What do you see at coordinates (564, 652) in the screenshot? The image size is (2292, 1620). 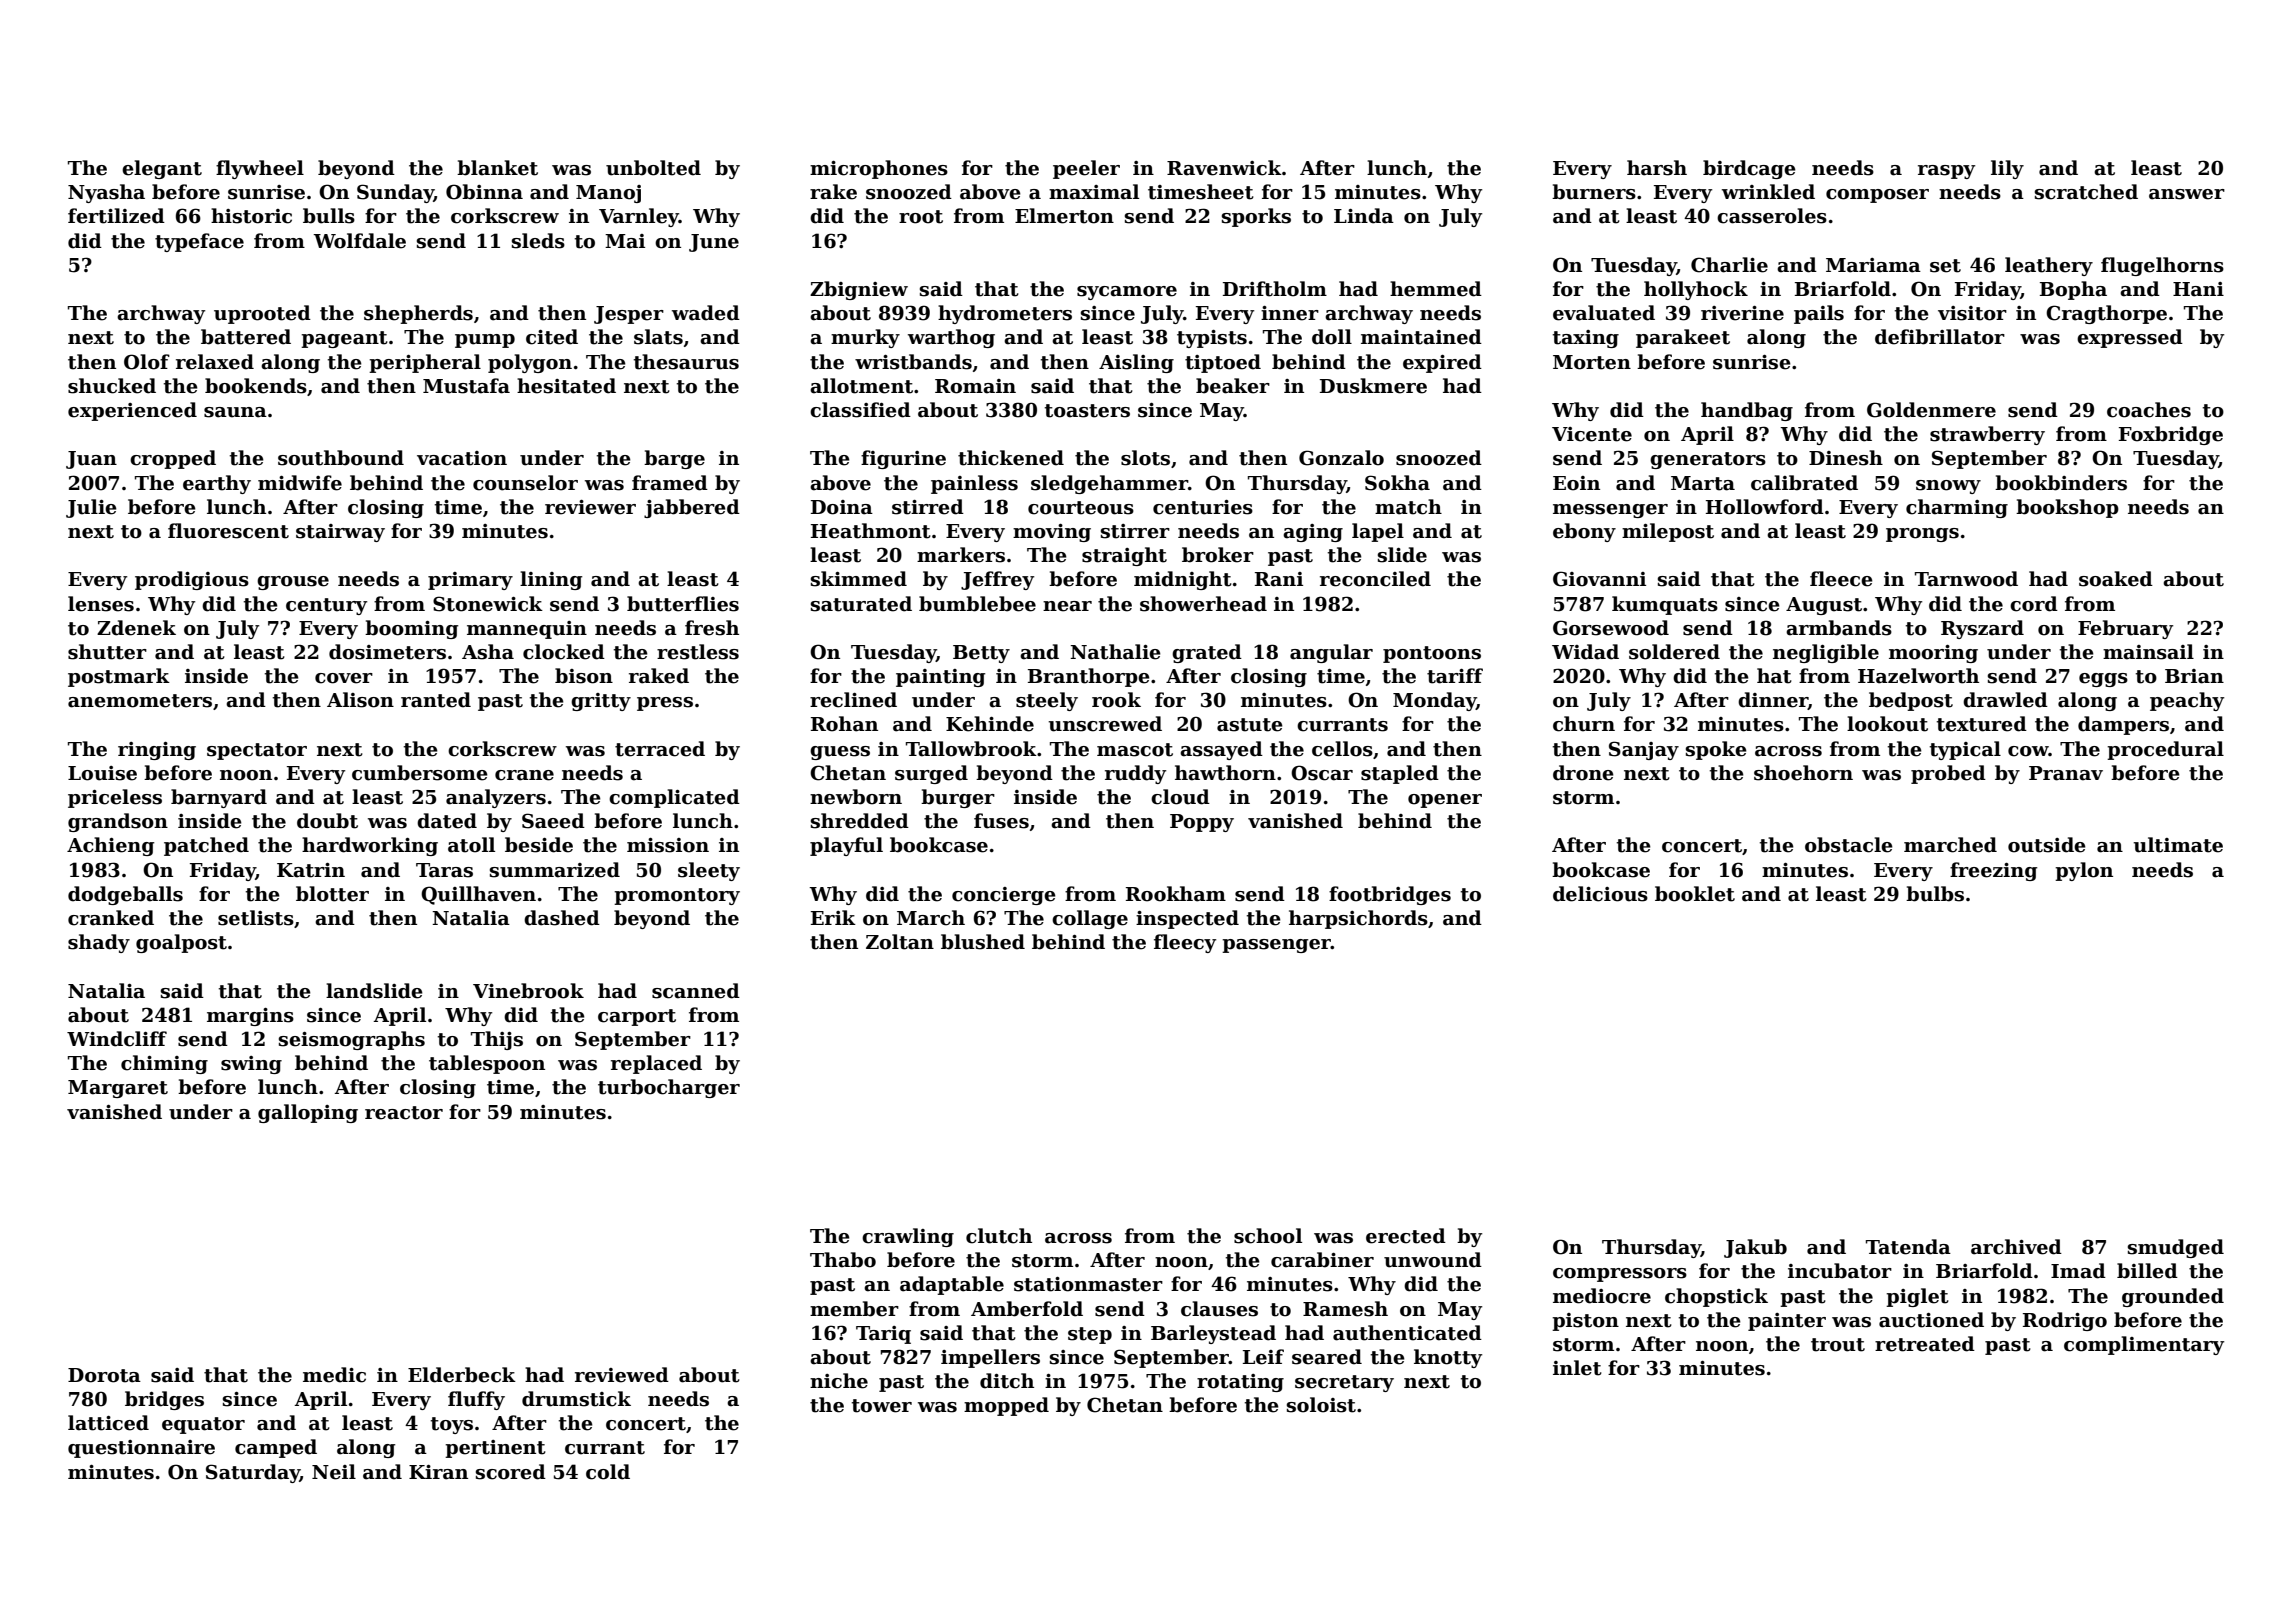 I see `clocked` at bounding box center [564, 652].
